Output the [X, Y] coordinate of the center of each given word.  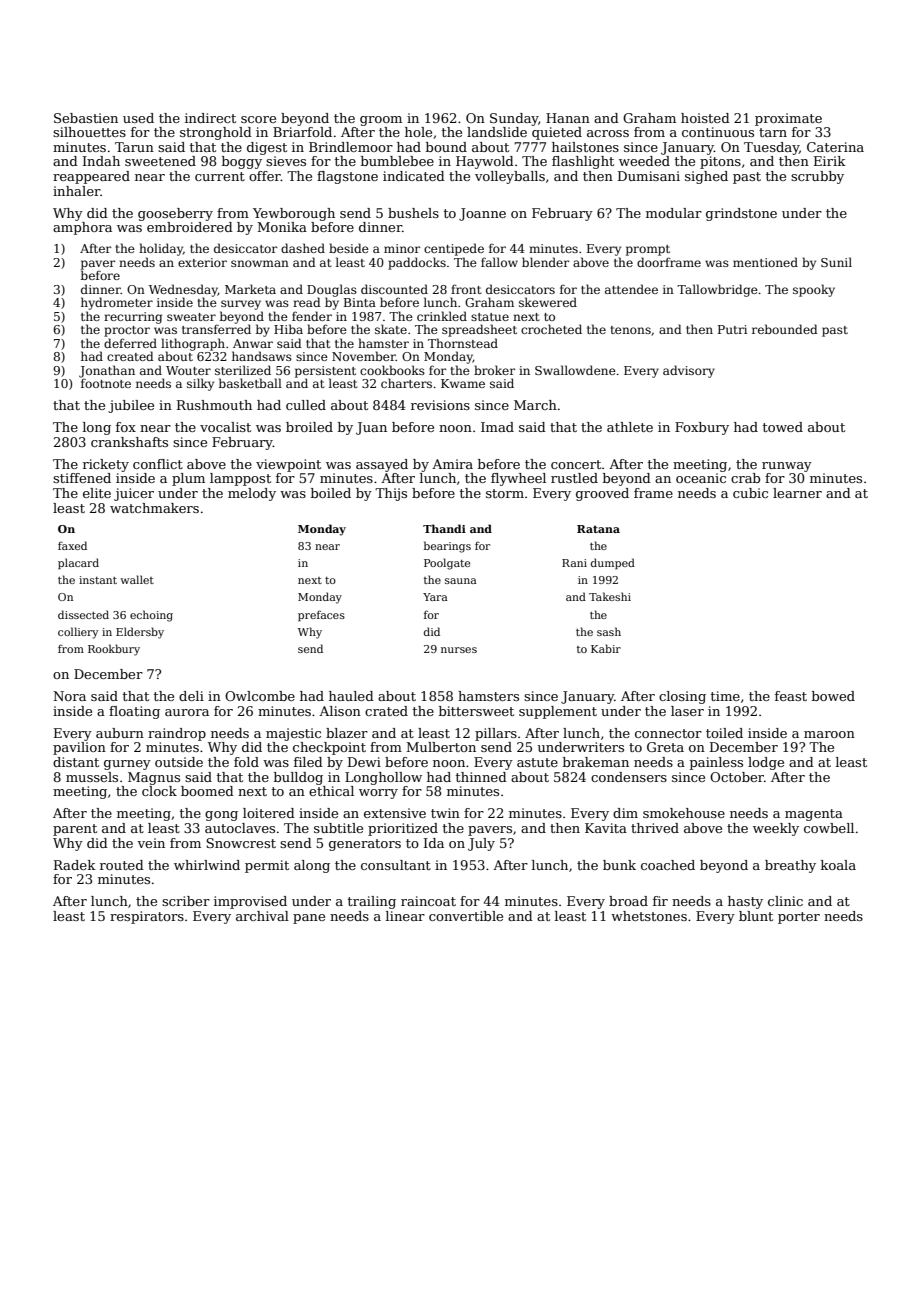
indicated [414, 176]
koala [838, 865]
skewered [548, 302]
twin [445, 813]
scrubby [817, 177]
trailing [372, 902]
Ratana [598, 529]
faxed [72, 545]
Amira [452, 464]
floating [134, 712]
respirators [147, 917]
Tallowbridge [717, 290]
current [220, 176]
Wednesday [183, 290]
